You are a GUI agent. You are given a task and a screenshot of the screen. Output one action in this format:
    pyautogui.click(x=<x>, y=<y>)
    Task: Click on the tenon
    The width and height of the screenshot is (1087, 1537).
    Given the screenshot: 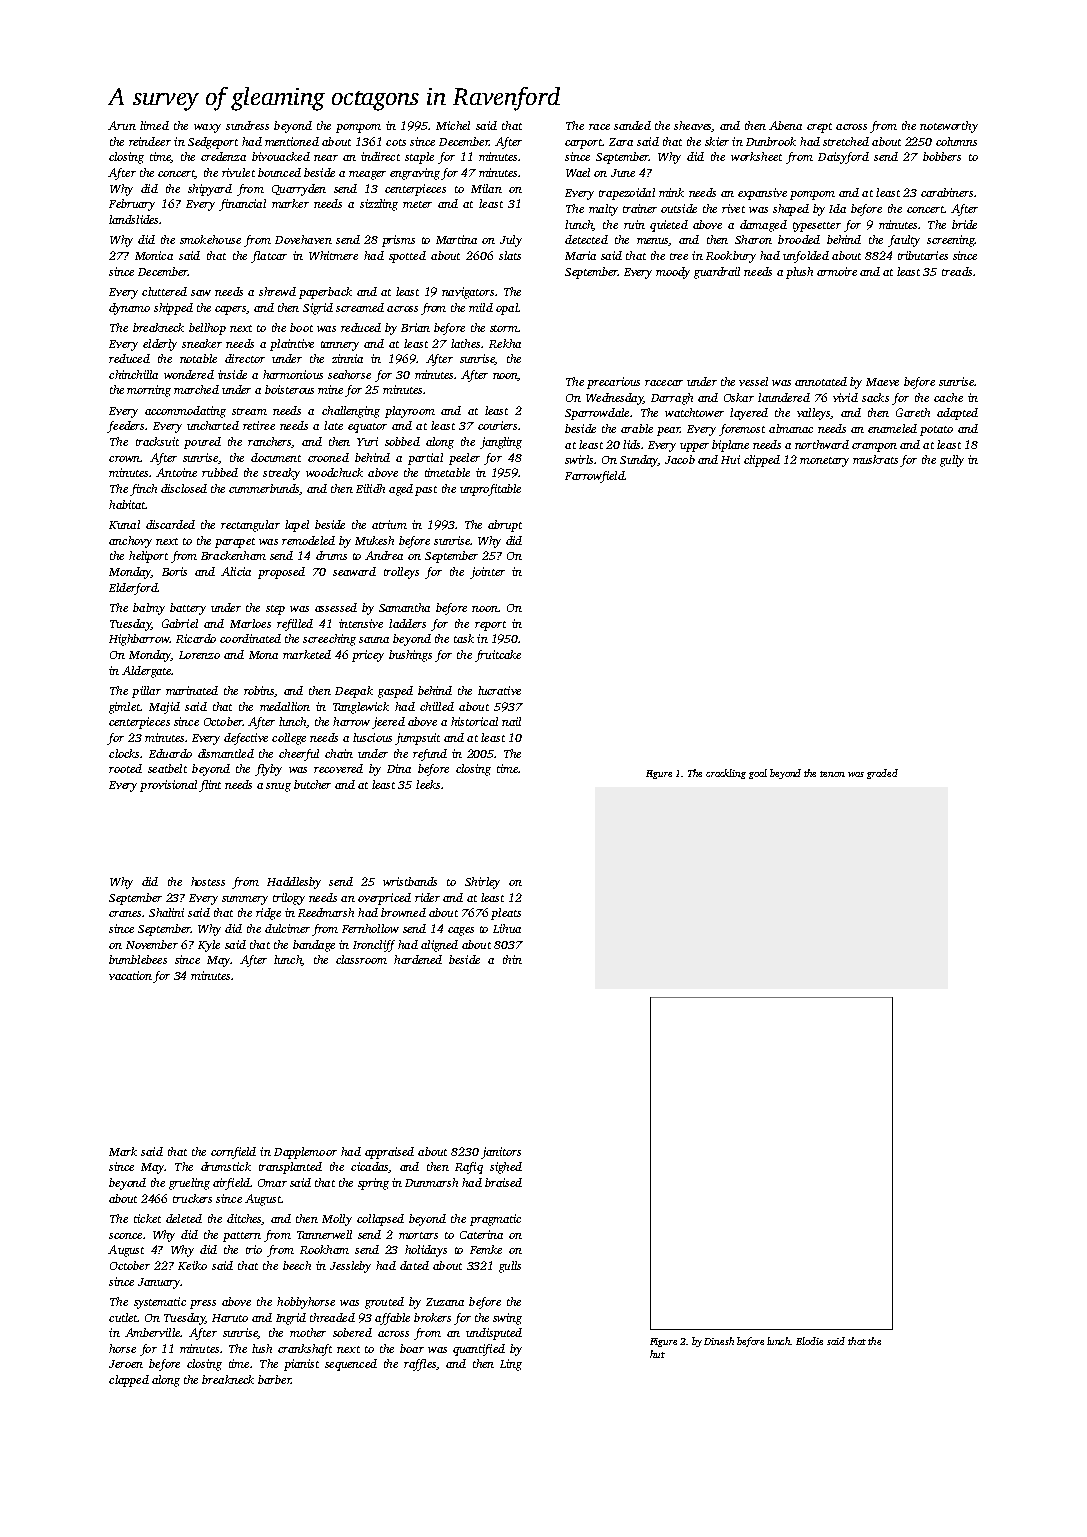 What is the action you would take?
    pyautogui.click(x=832, y=774)
